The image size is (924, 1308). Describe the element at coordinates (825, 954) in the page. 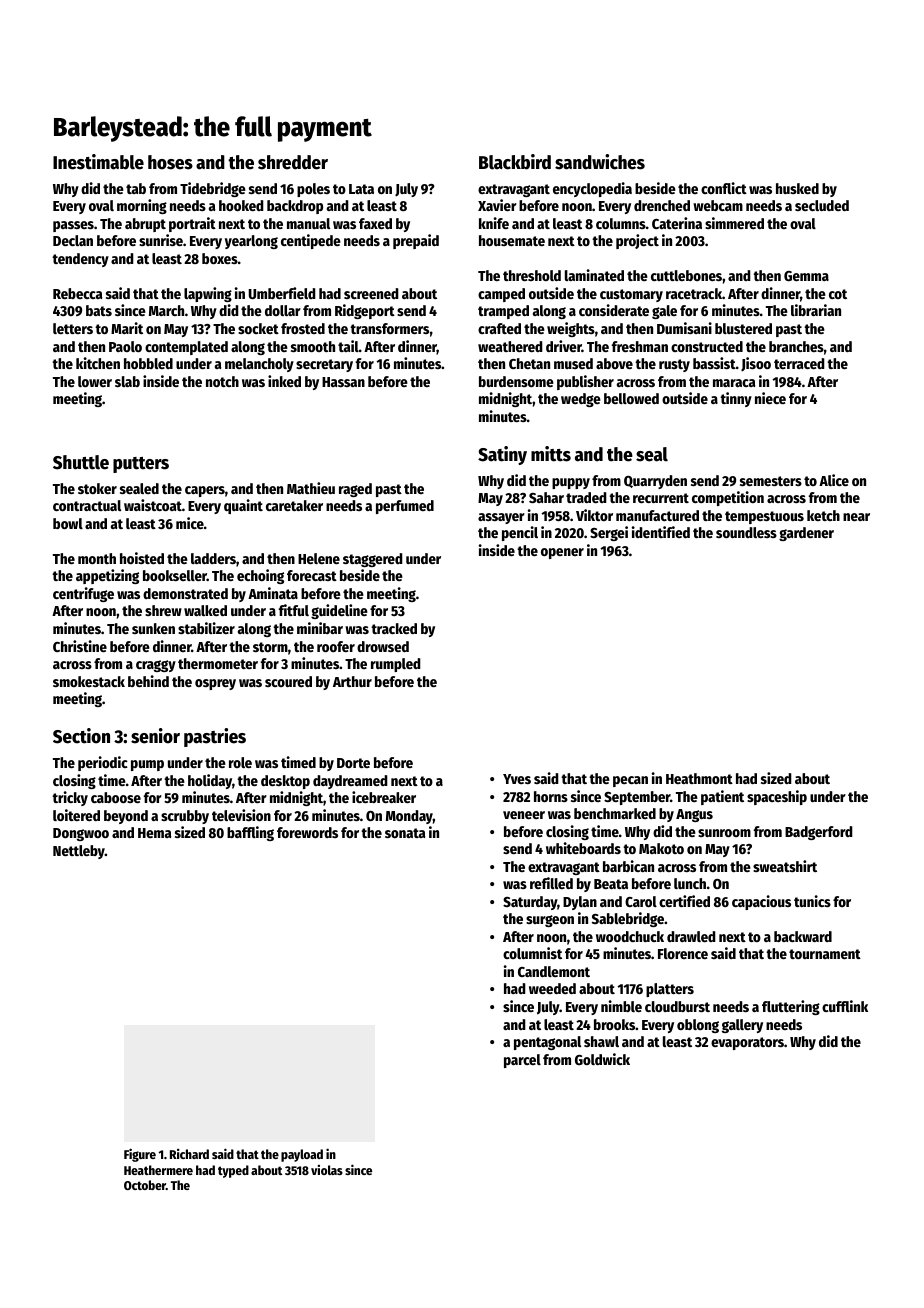

I see `tournament` at that location.
